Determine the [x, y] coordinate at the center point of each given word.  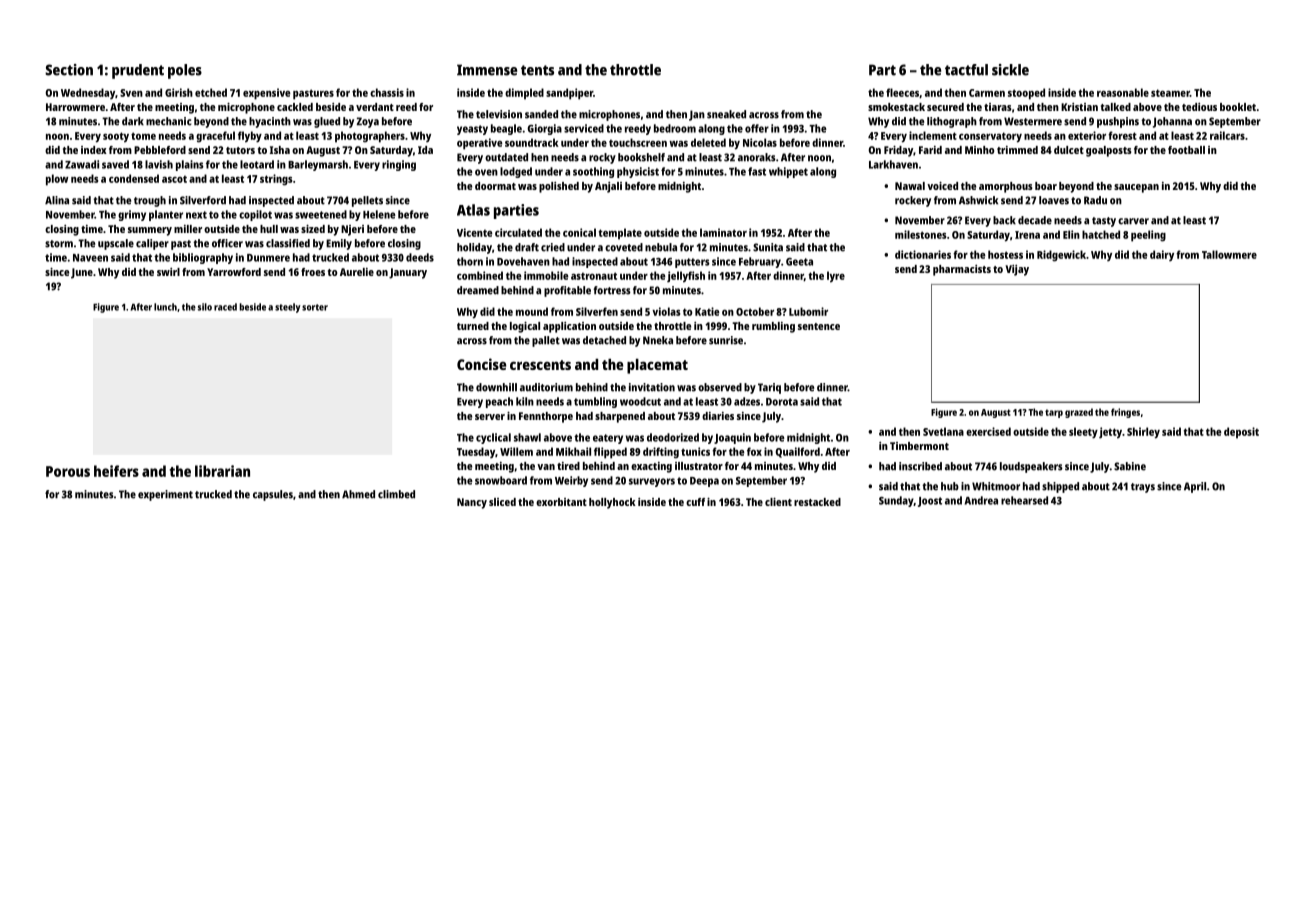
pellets [367, 201]
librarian [222, 471]
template [620, 234]
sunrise [726, 340]
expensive [267, 94]
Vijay [1017, 270]
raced [225, 307]
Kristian [1079, 107]
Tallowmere [1229, 254]
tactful [966, 70]
